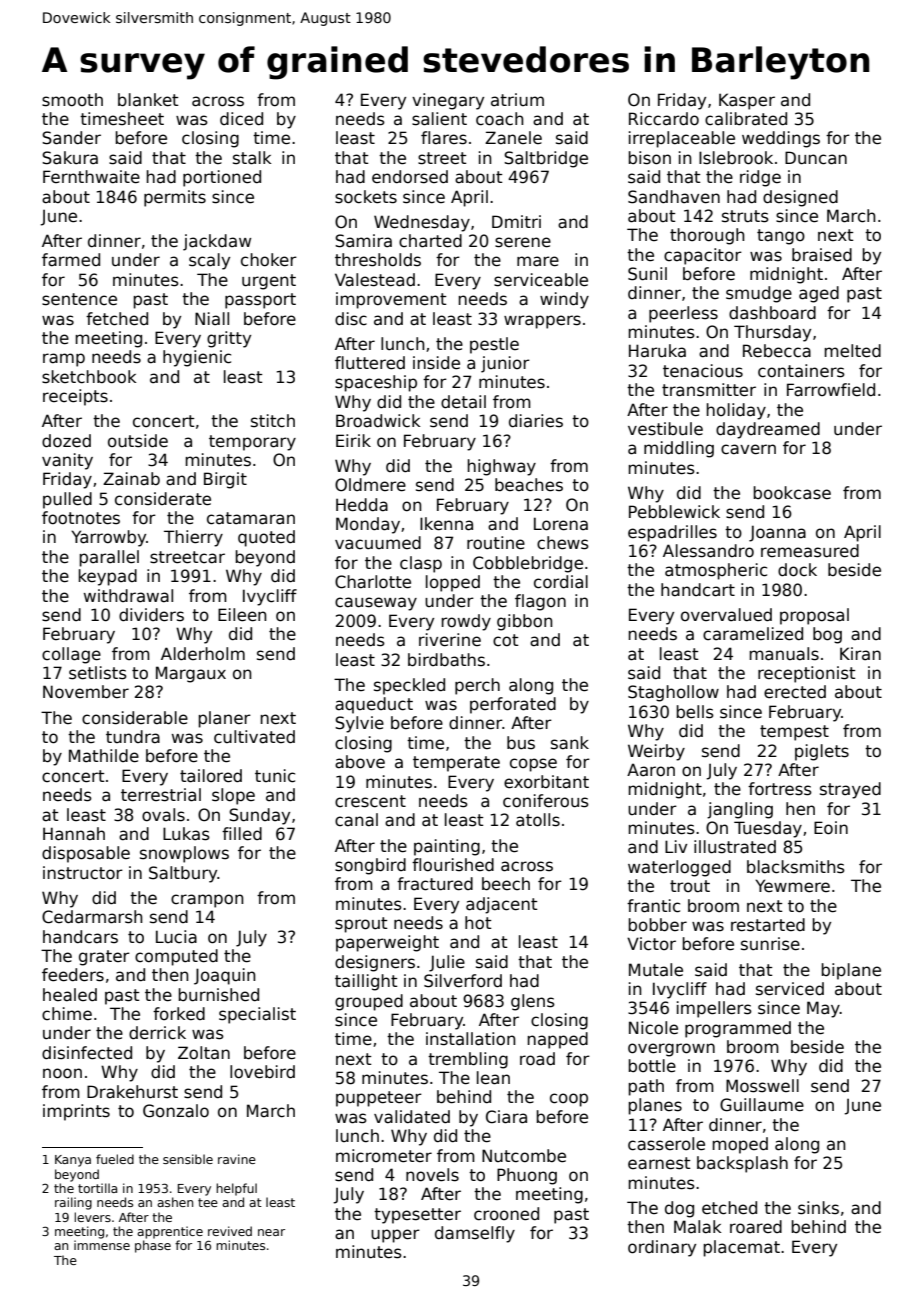  I want to click on smooth, so click(72, 100).
